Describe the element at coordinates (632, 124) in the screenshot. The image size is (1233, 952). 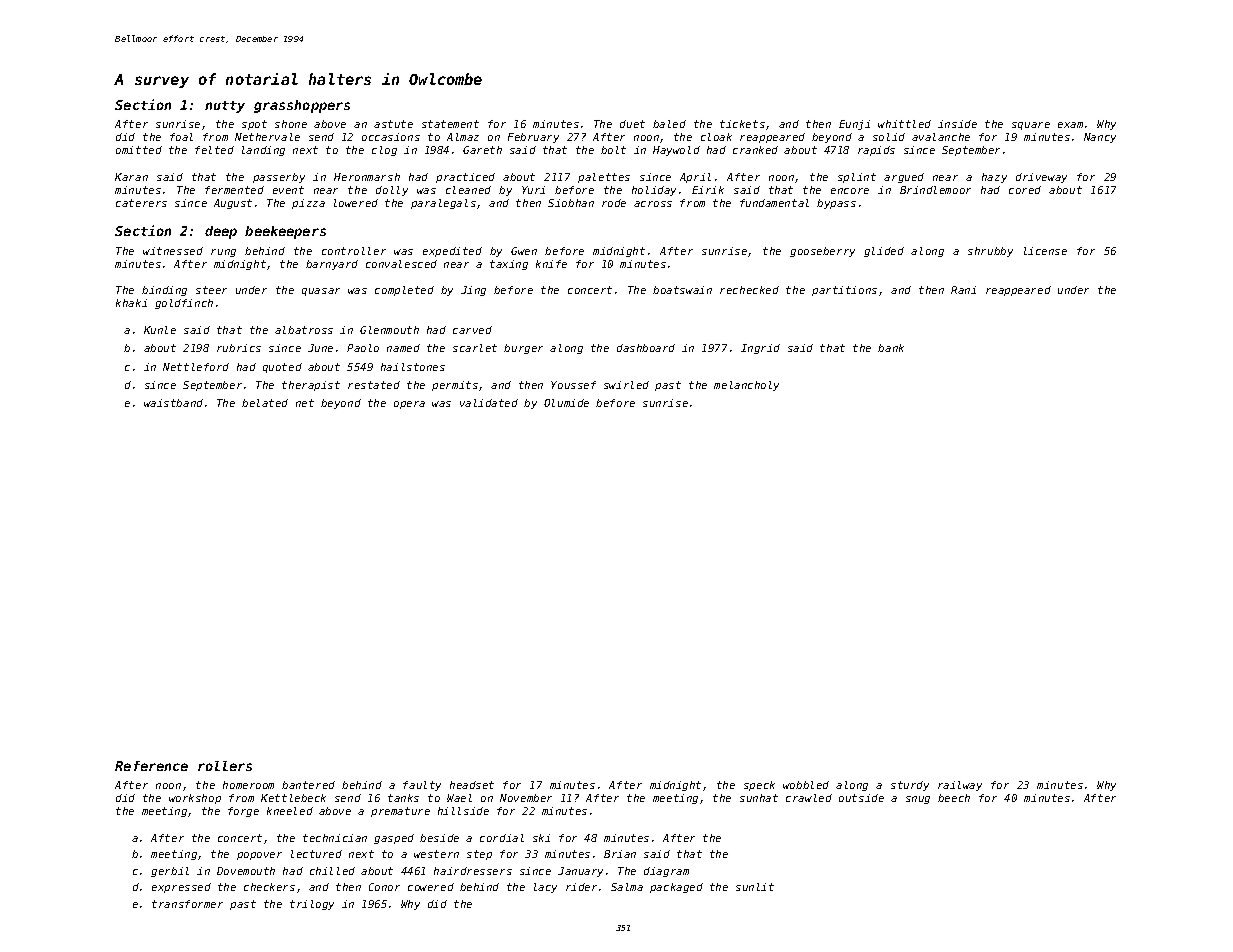
I see `duet` at that location.
